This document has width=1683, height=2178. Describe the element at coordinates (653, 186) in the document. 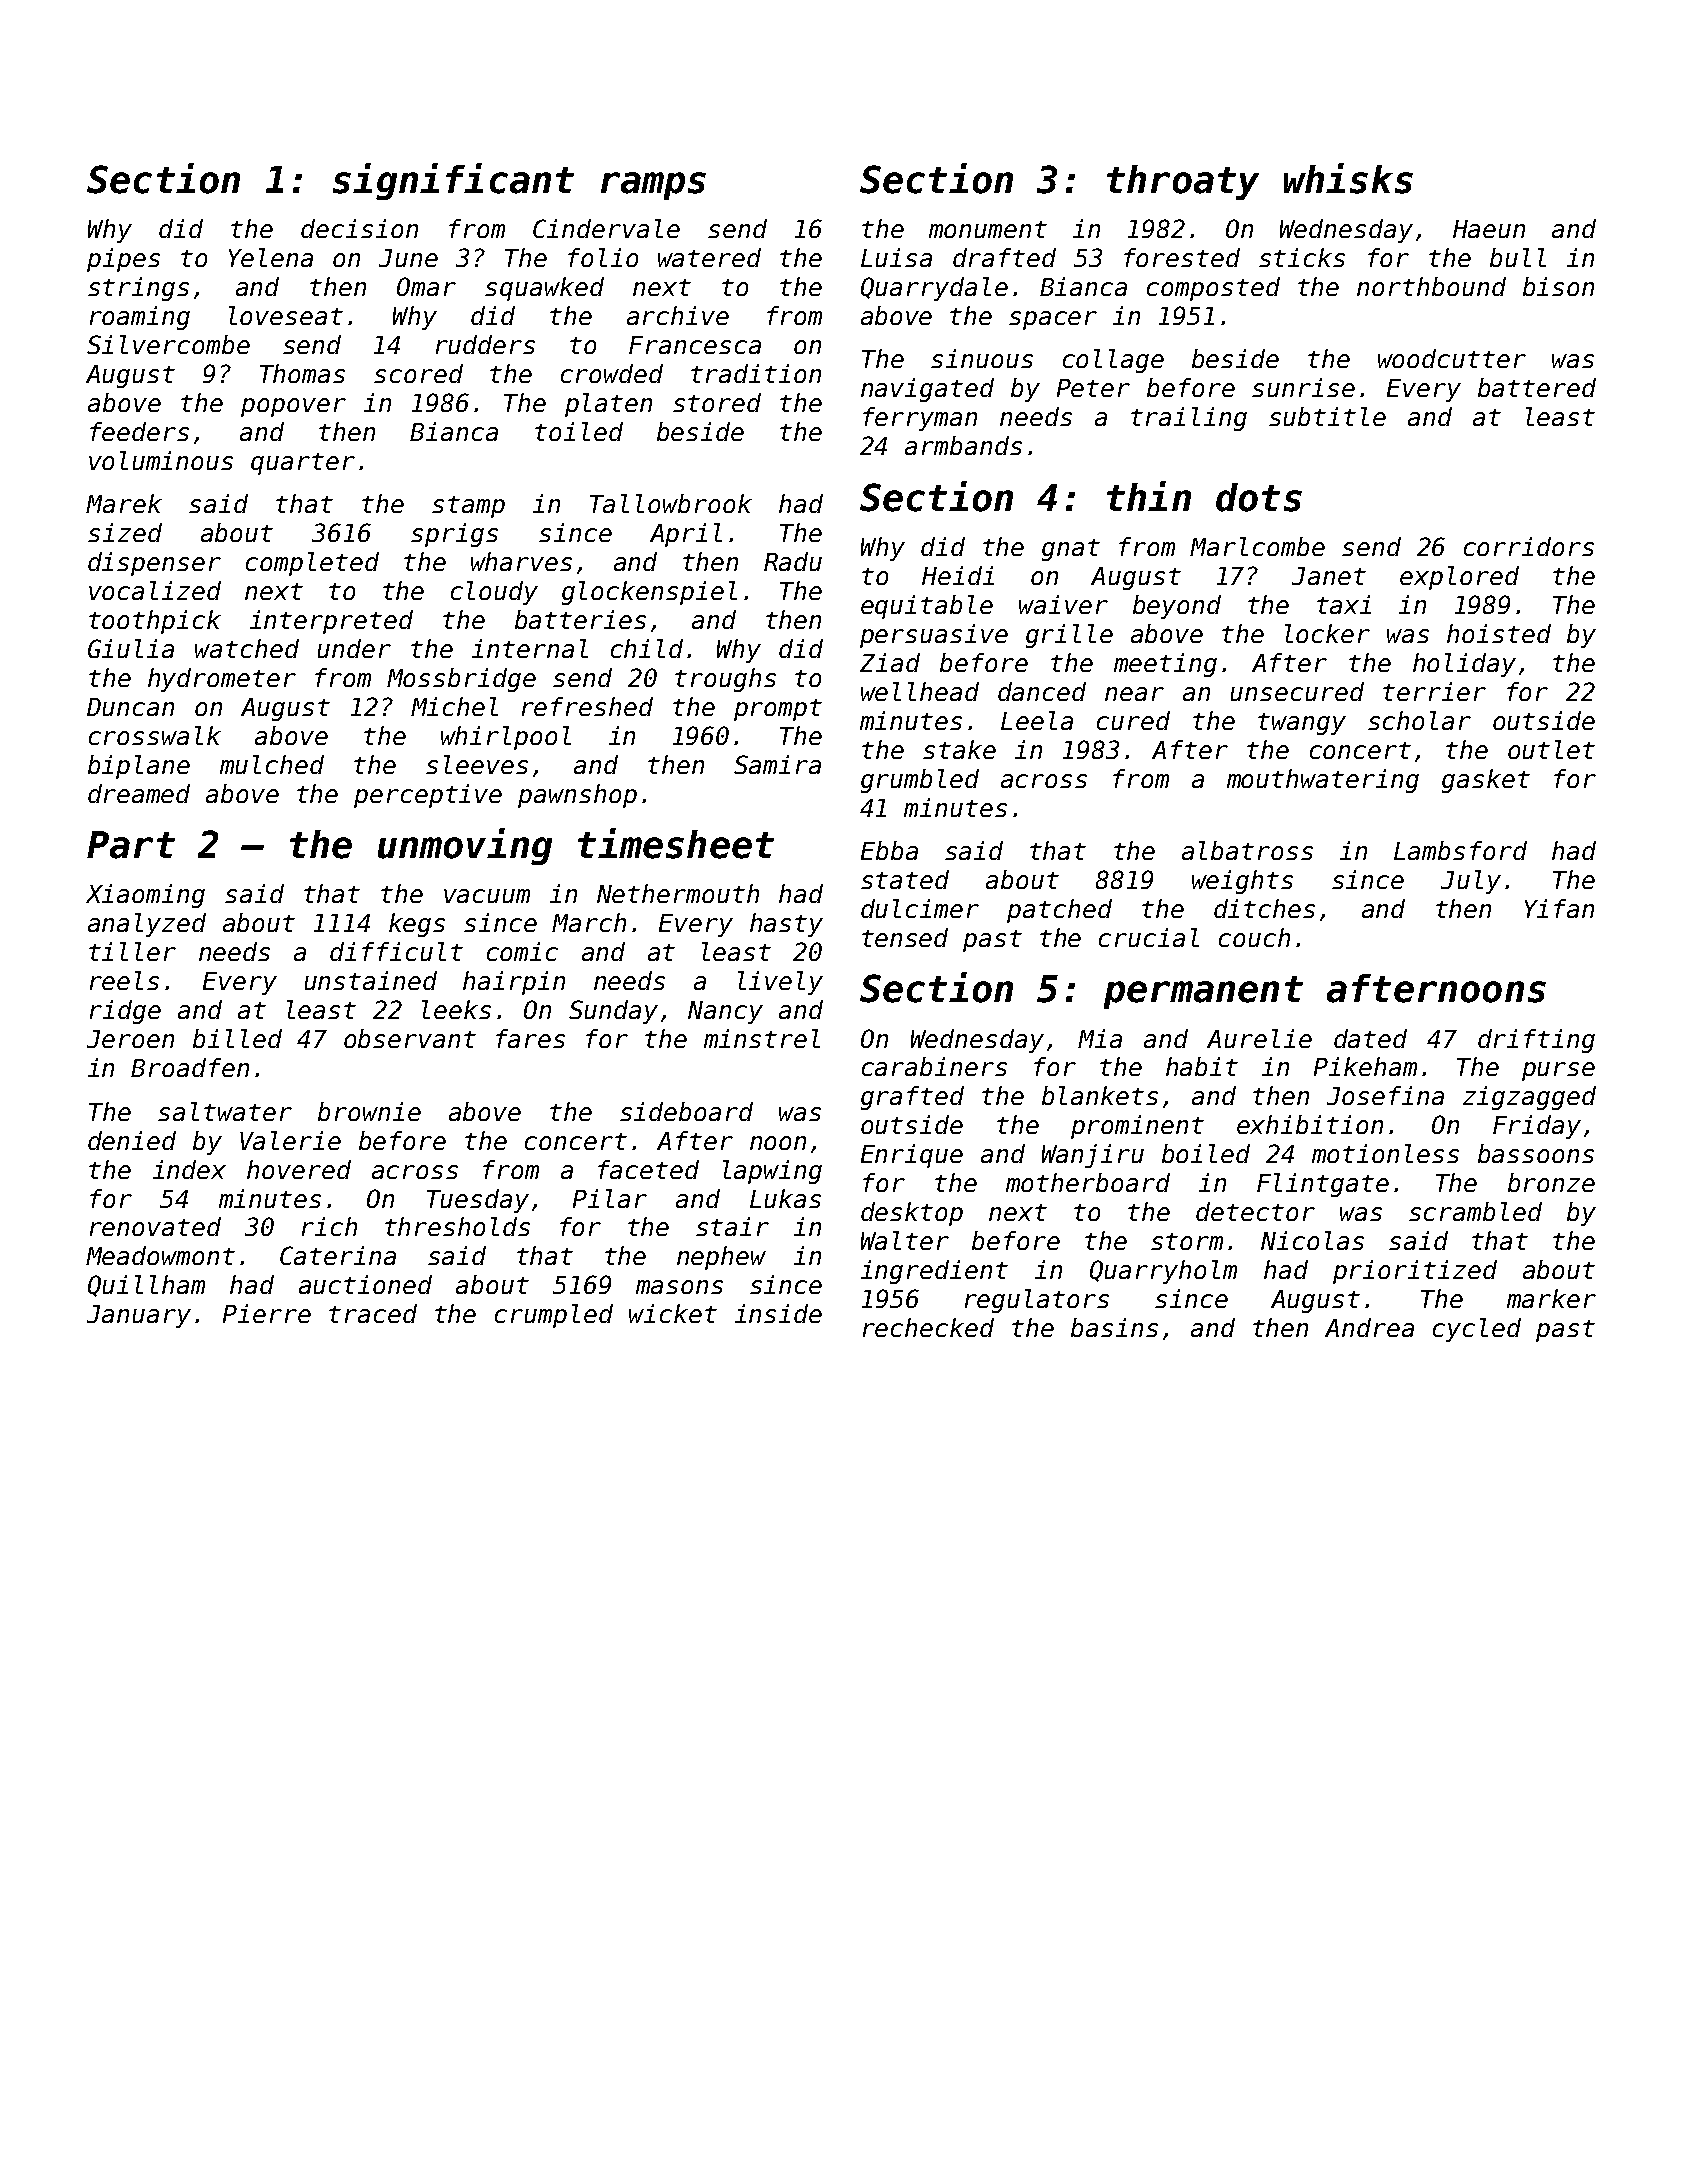

I see `ramps` at that location.
